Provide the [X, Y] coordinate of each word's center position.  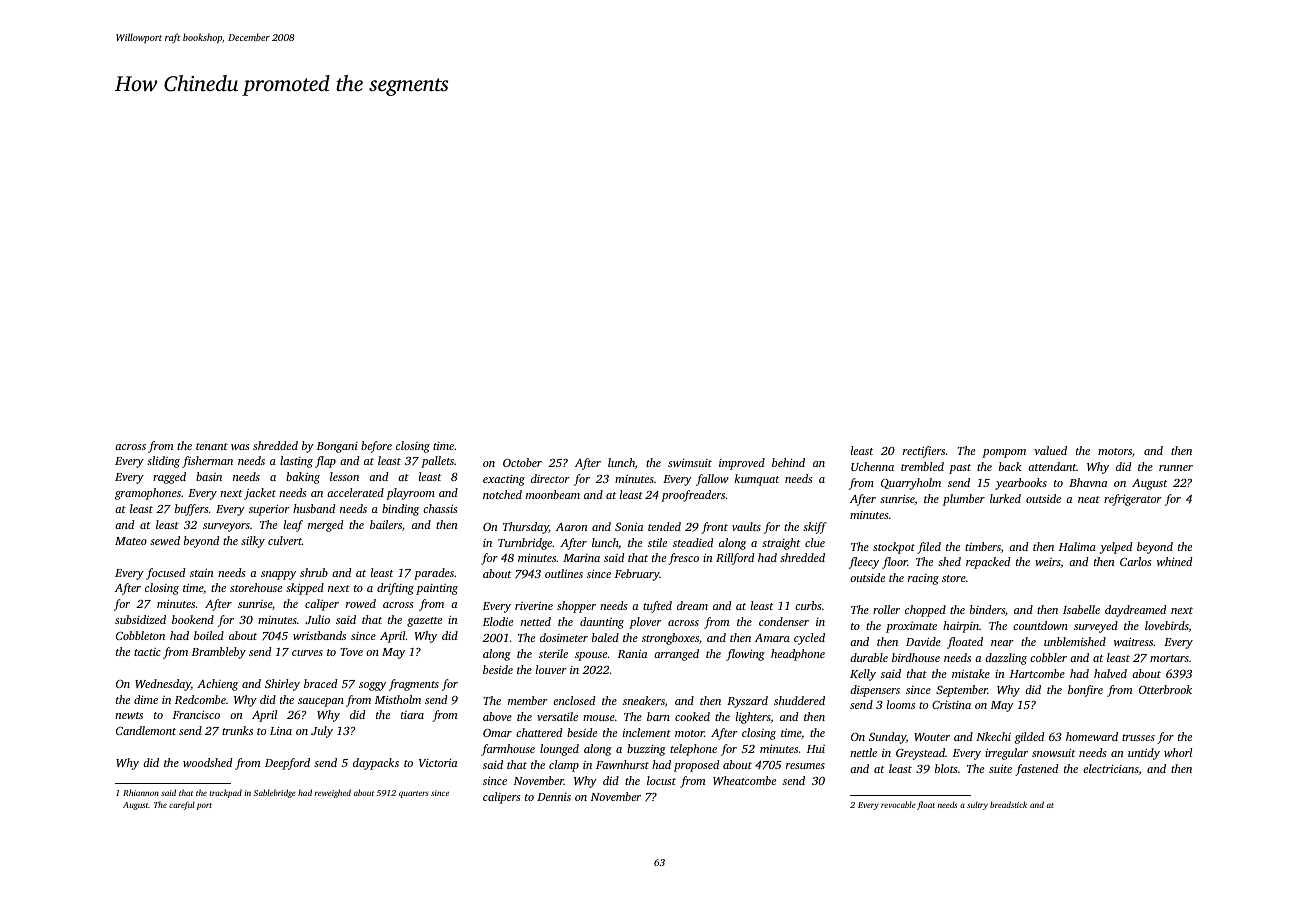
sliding [163, 462]
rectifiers [924, 452]
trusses [1138, 737]
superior [269, 510]
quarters [414, 794]
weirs [1048, 563]
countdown [1040, 625]
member [528, 700]
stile [657, 542]
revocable [898, 804]
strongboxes [670, 639]
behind [788, 462]
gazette [424, 622]
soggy [372, 686]
